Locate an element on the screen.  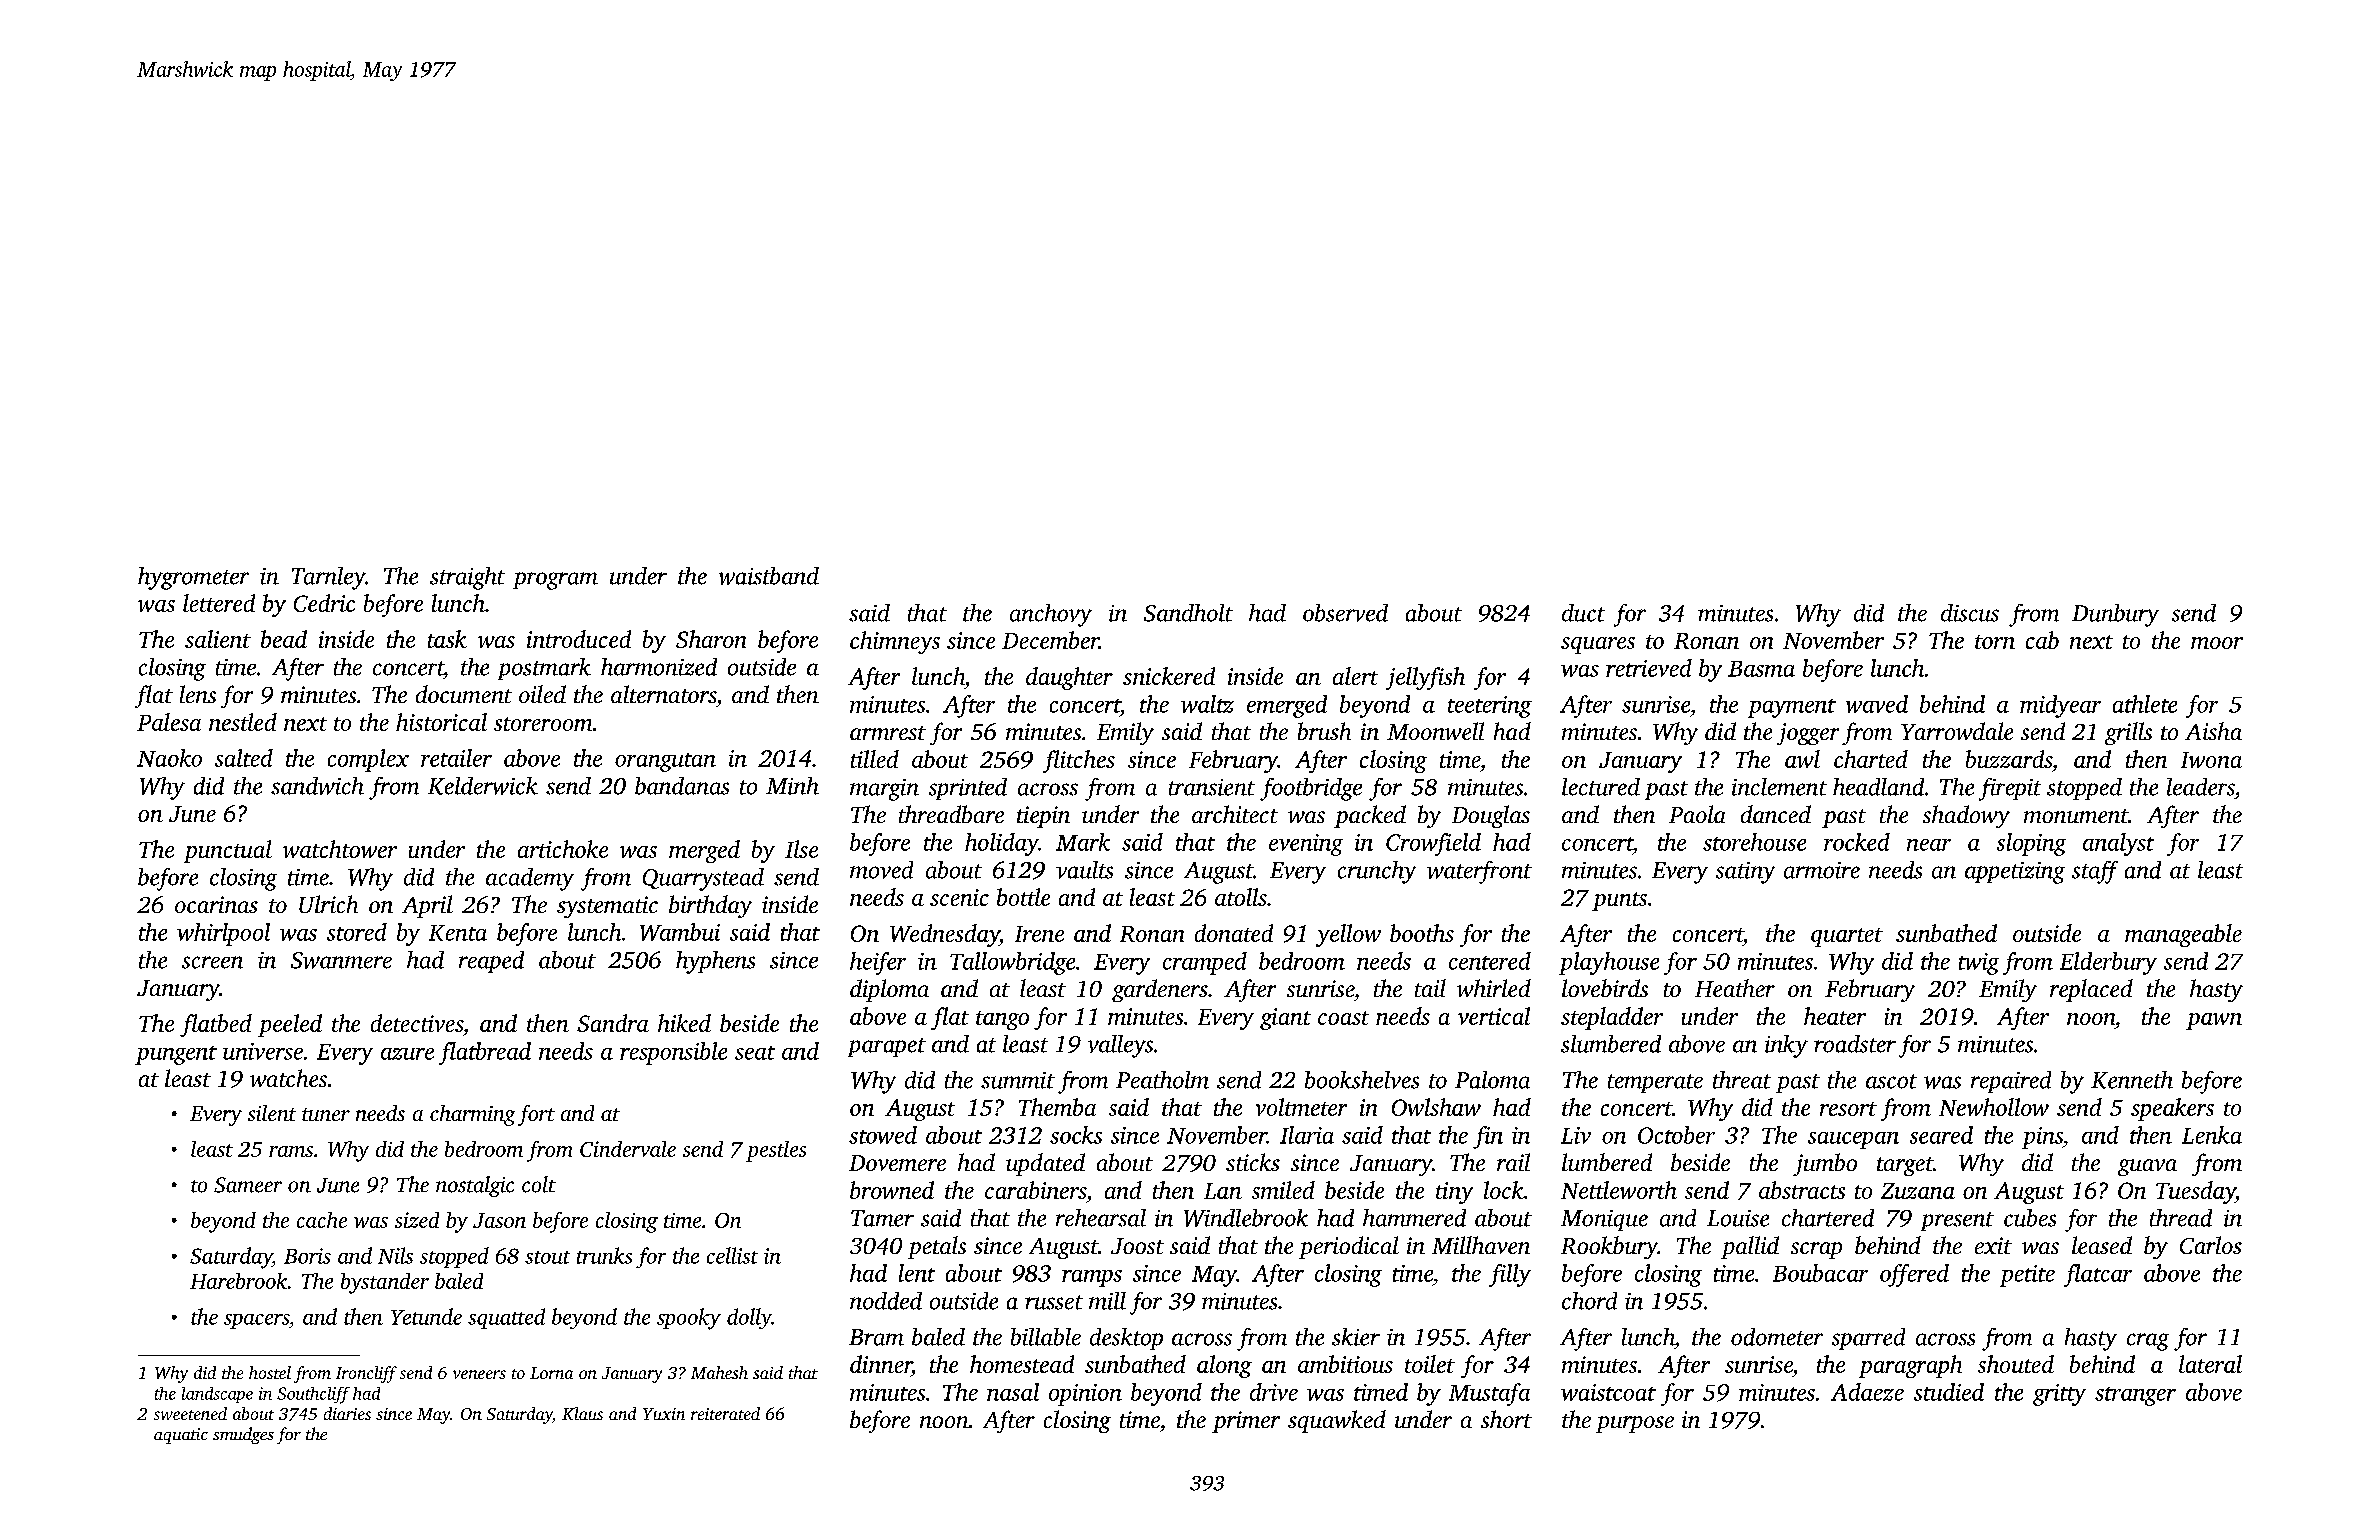
moor is located at coordinates (2217, 643).
